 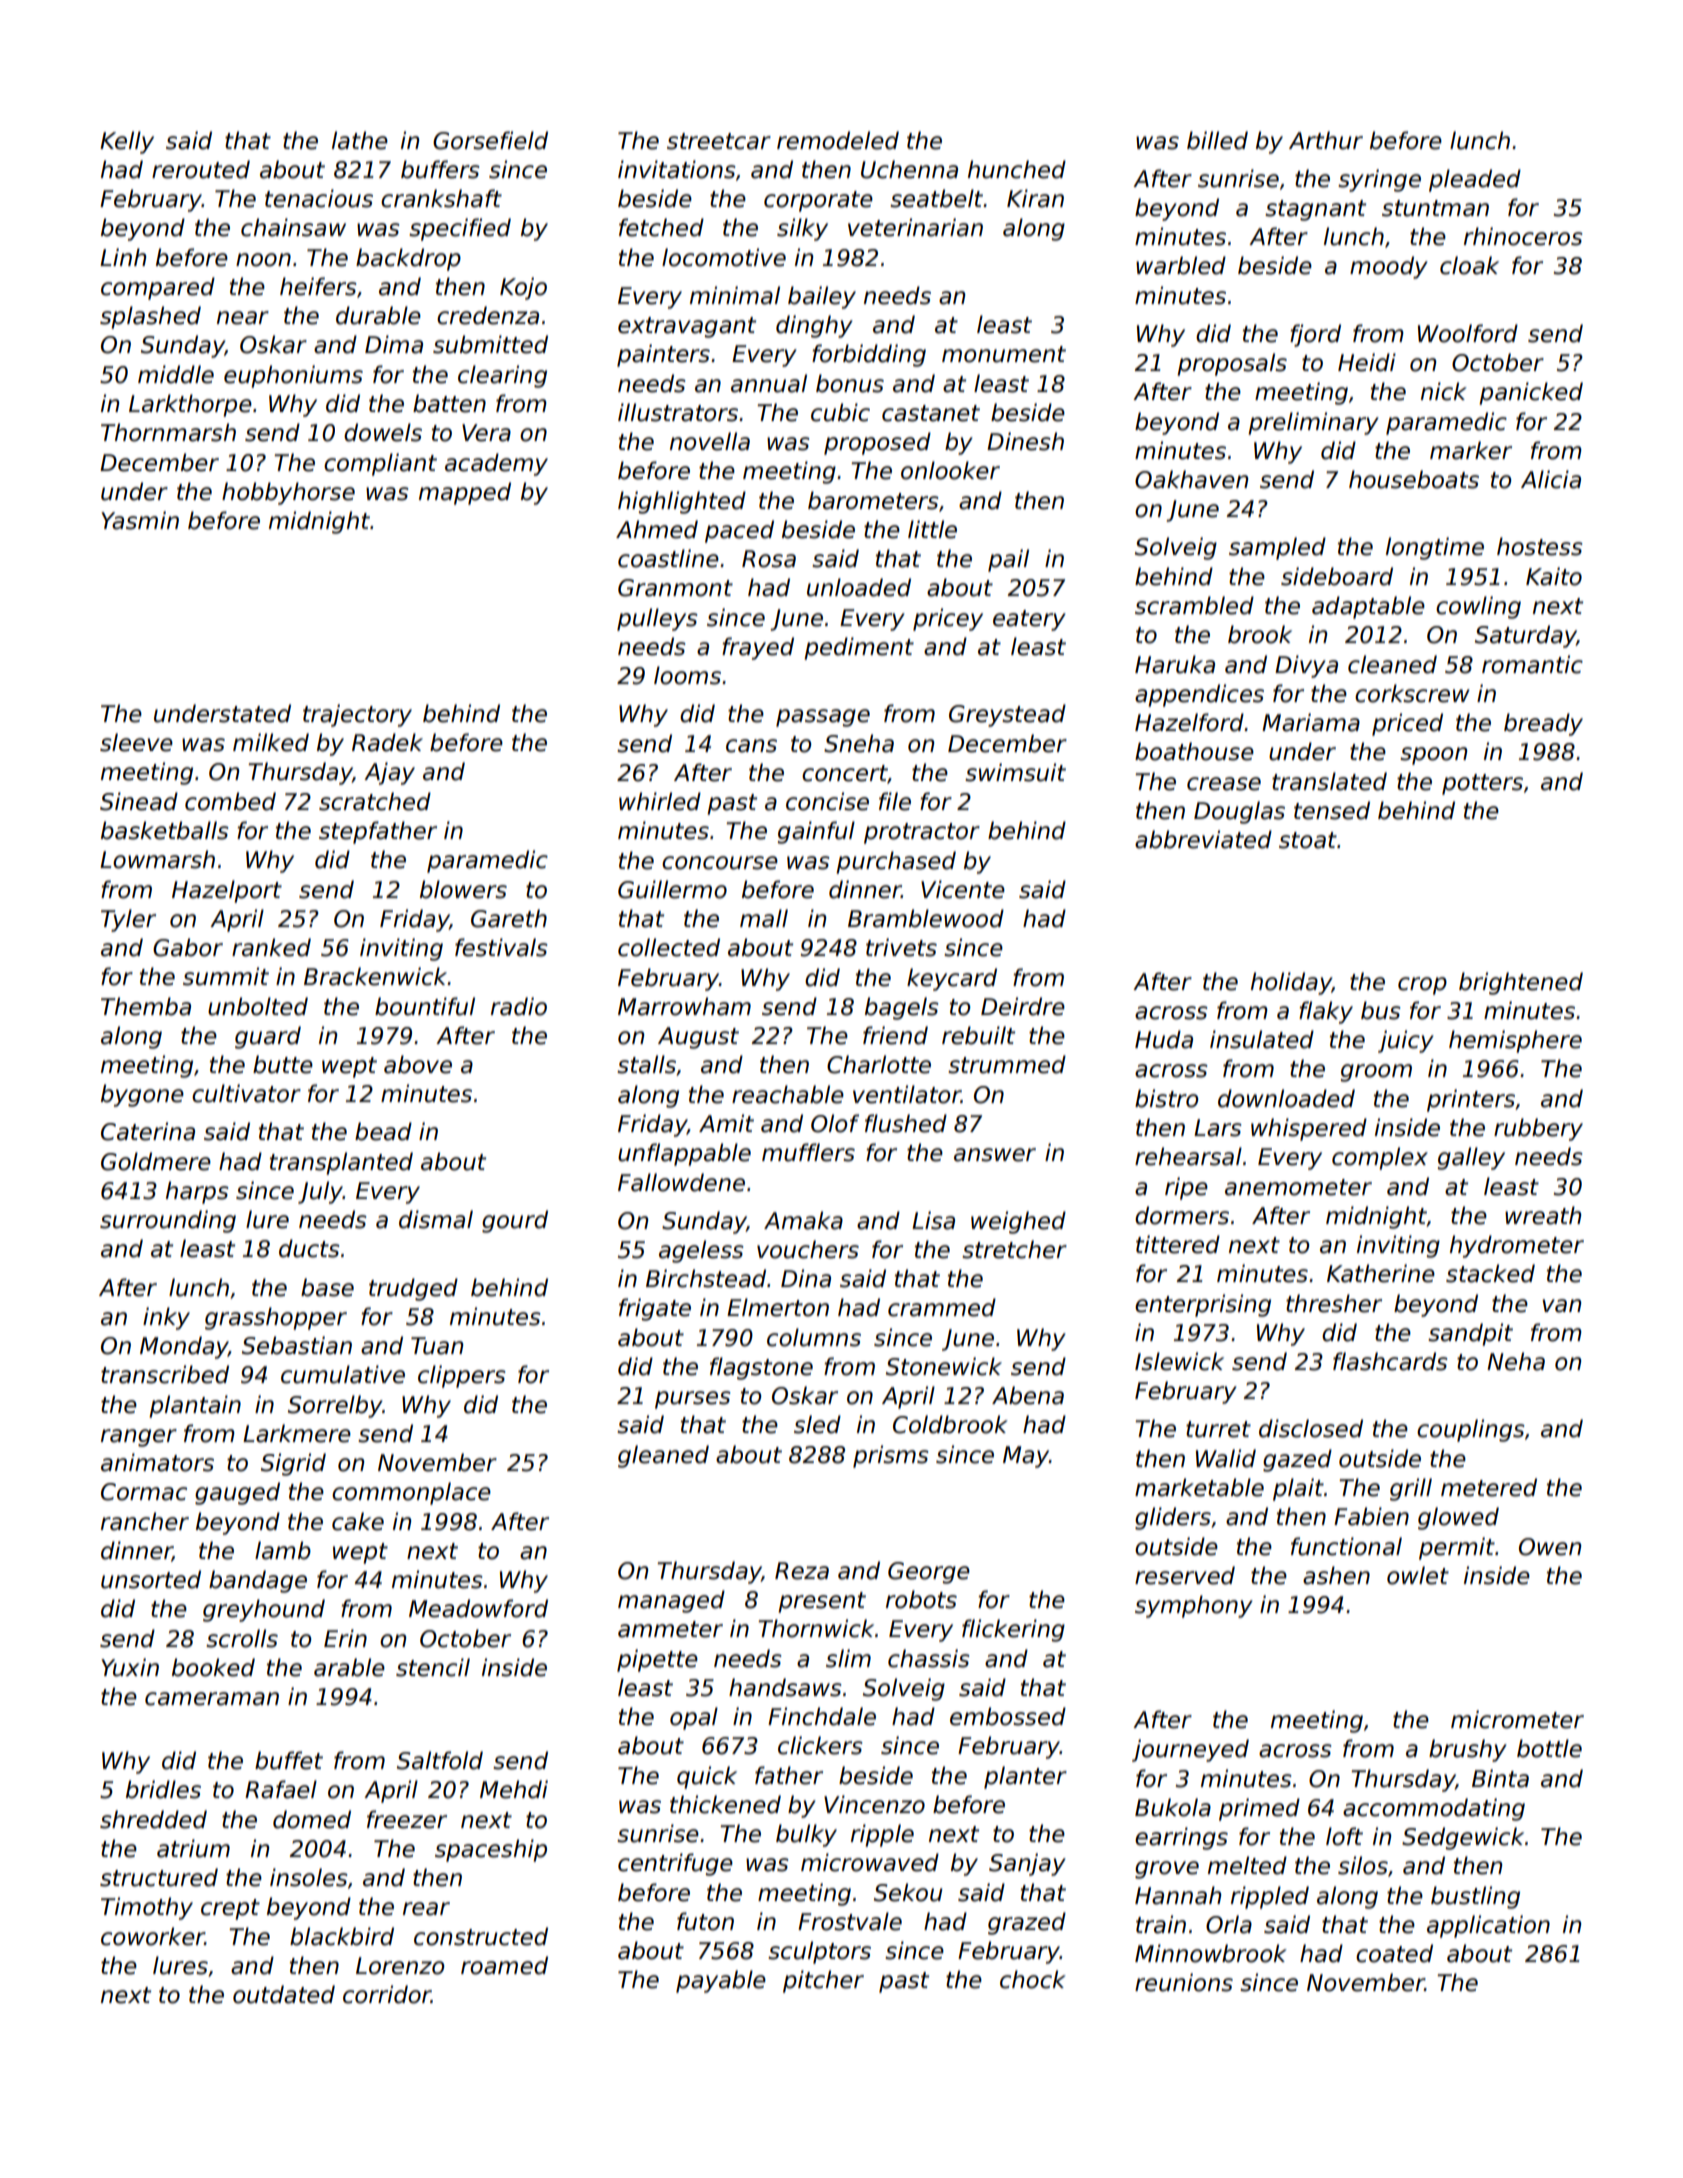 What do you see at coordinates (922, 833) in the screenshot?
I see `protractor` at bounding box center [922, 833].
